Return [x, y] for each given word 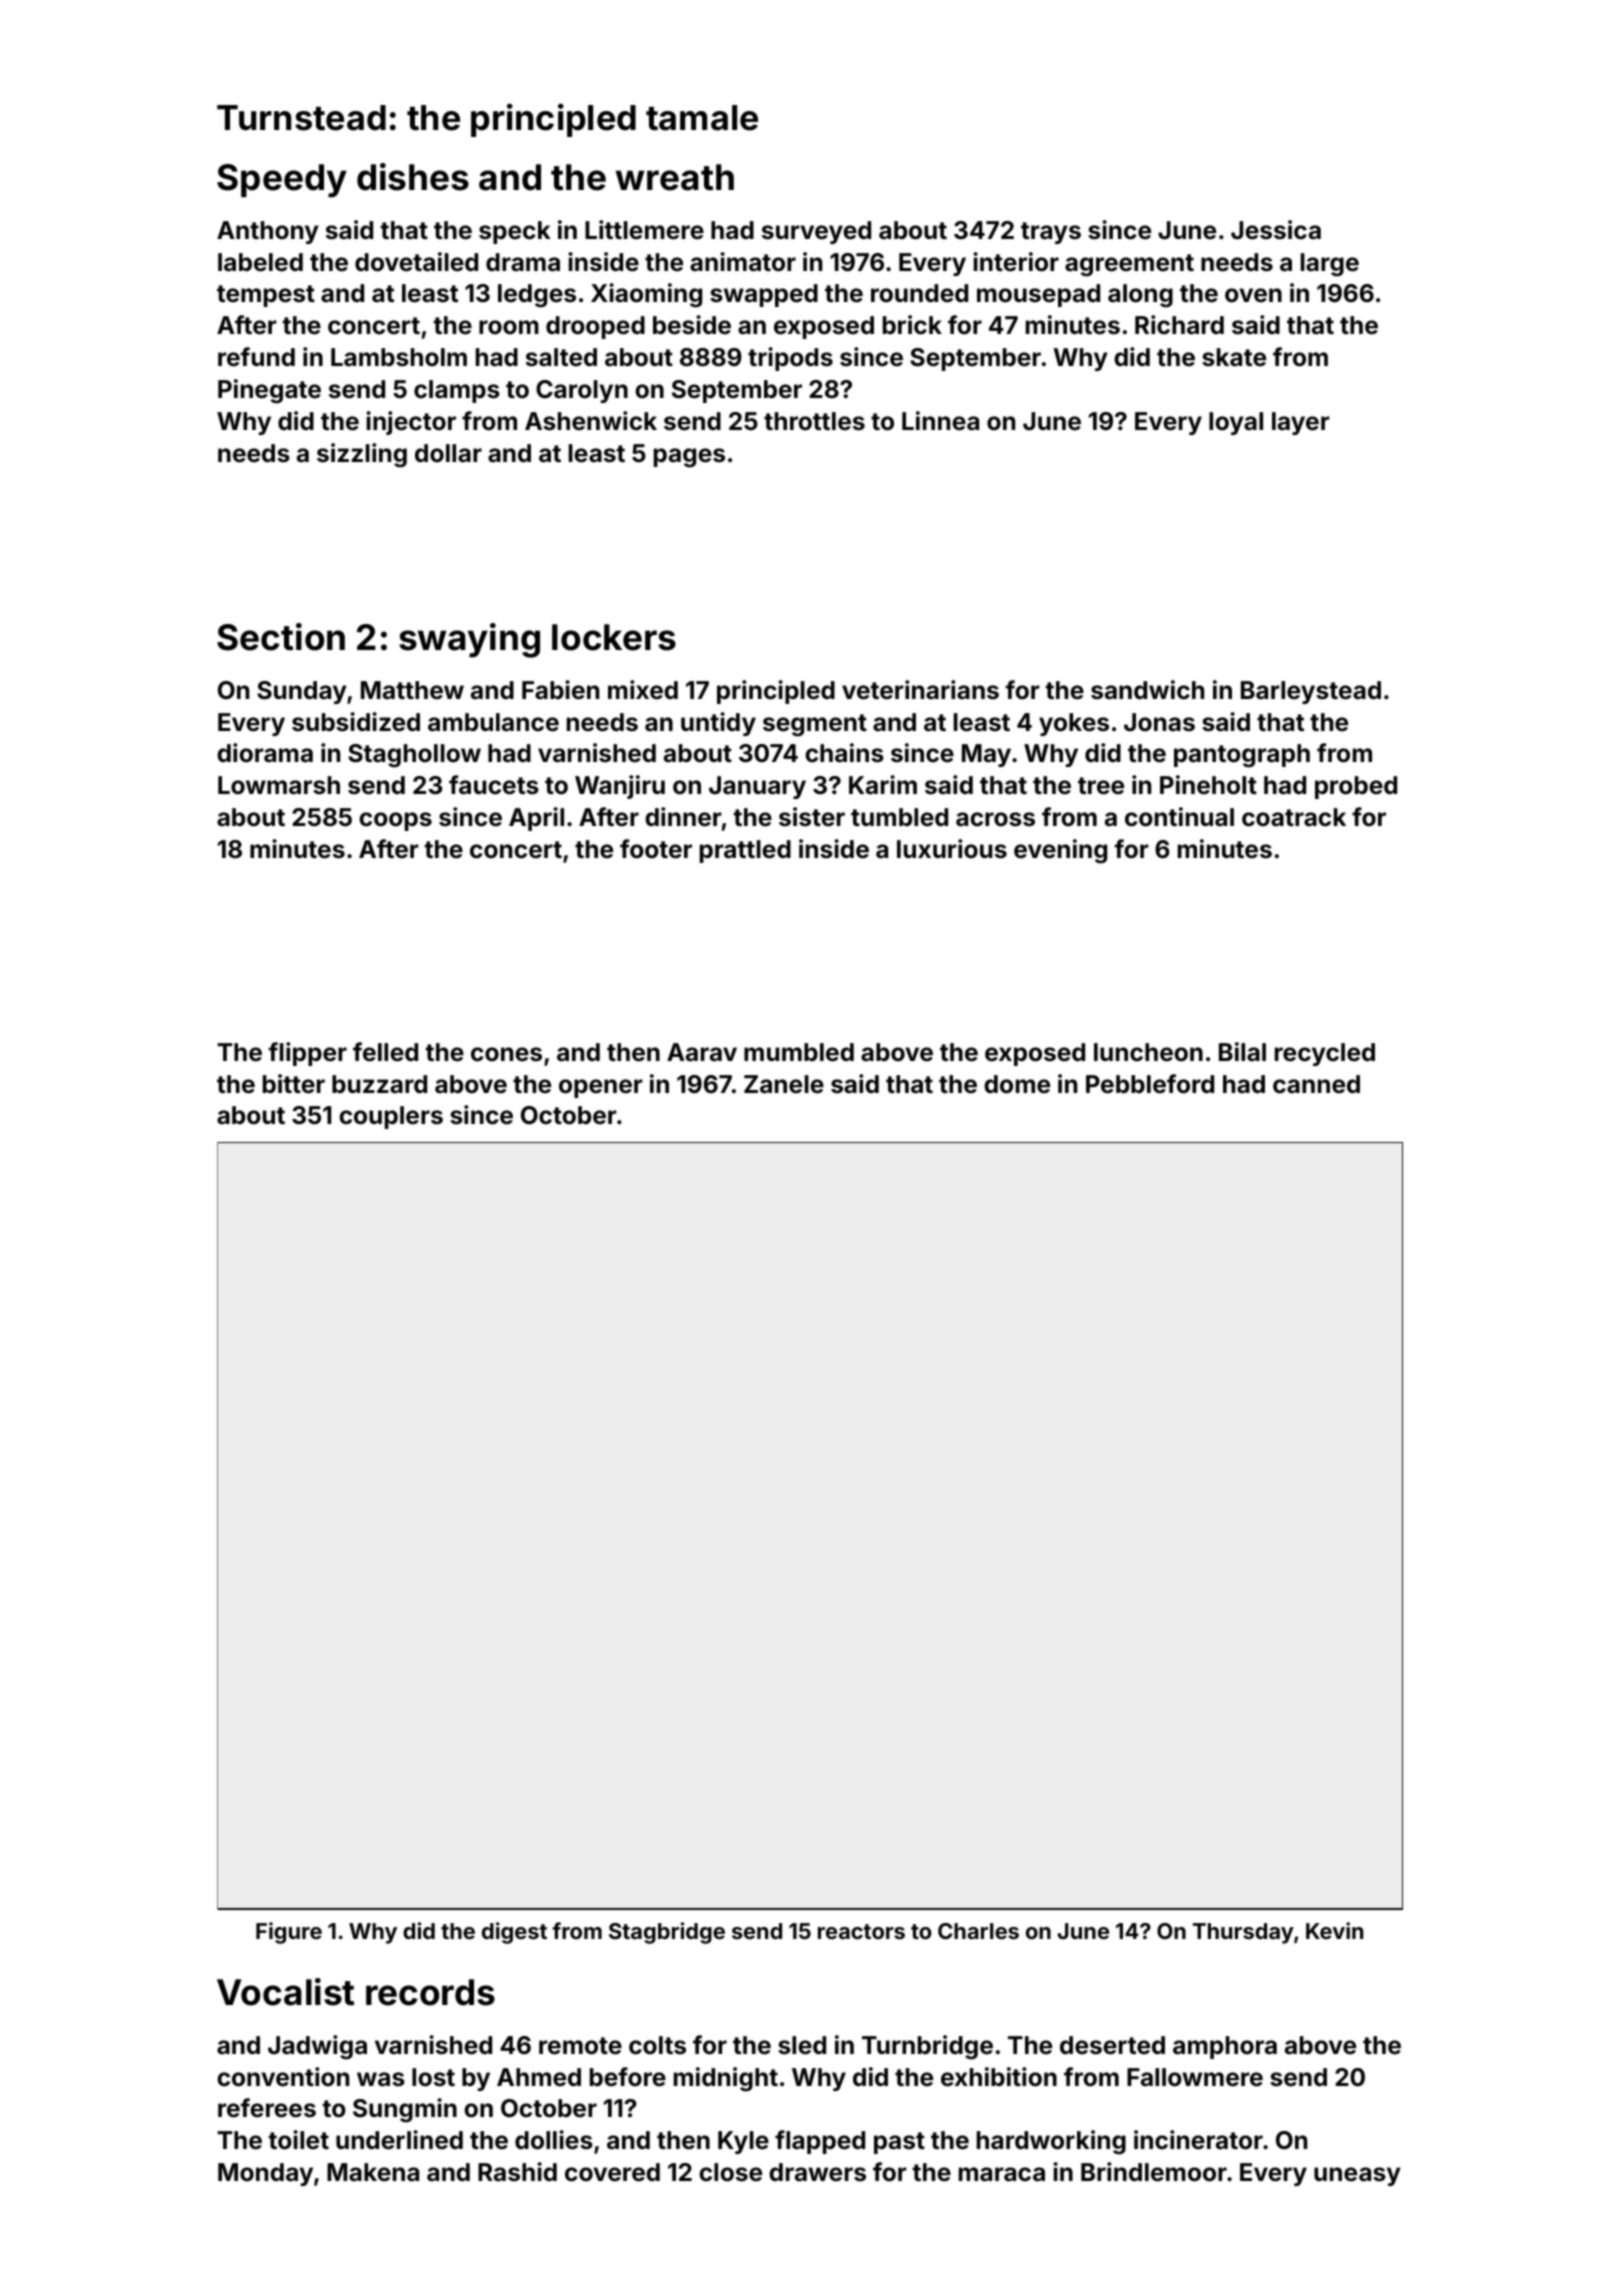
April [536, 819]
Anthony [268, 232]
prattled [745, 851]
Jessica [1276, 230]
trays [1051, 233]
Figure [289, 1933]
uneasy [1357, 2176]
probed [1356, 787]
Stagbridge [667, 1933]
